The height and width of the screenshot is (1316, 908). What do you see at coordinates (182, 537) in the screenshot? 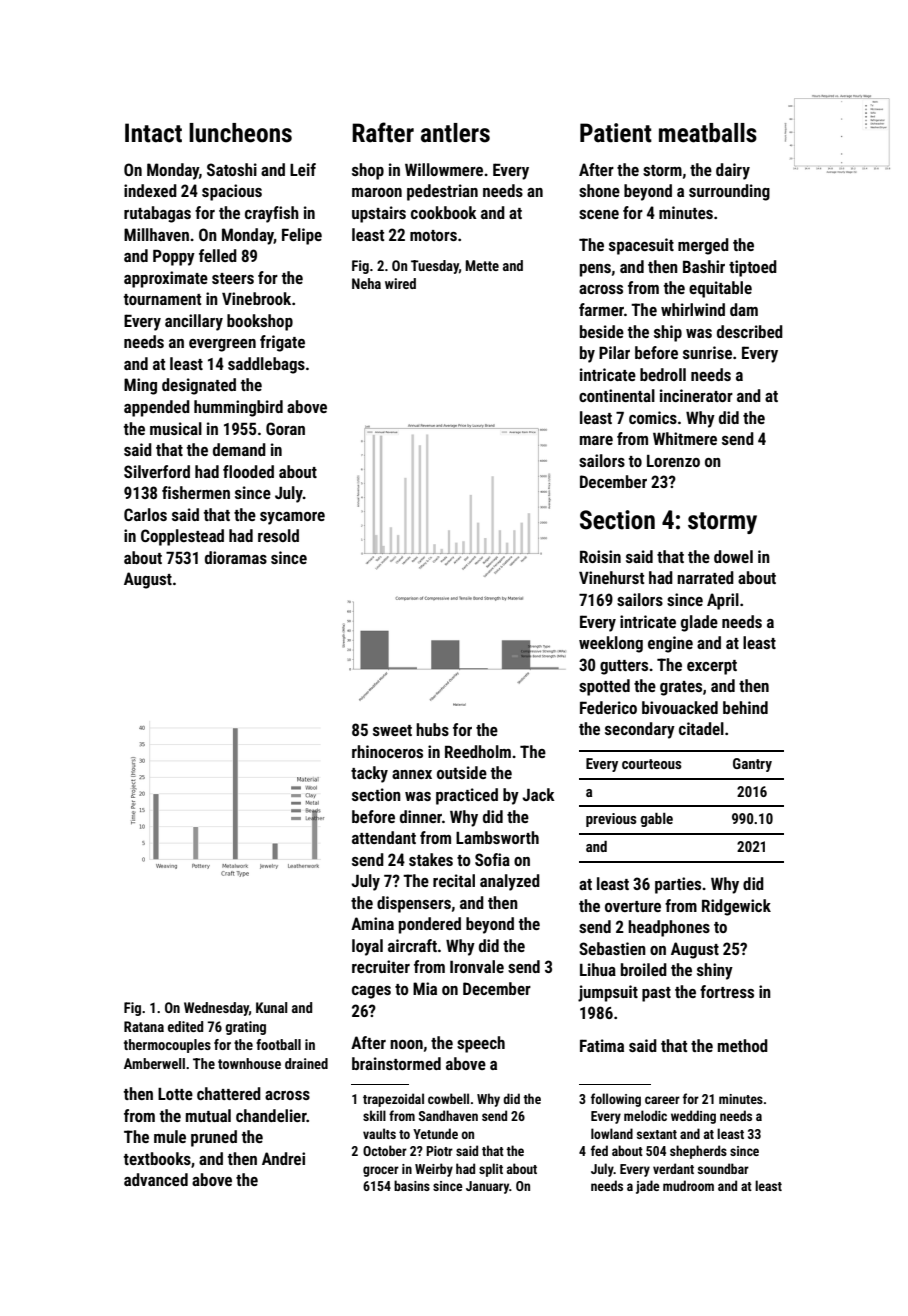
I see `Copplestead` at bounding box center [182, 537].
